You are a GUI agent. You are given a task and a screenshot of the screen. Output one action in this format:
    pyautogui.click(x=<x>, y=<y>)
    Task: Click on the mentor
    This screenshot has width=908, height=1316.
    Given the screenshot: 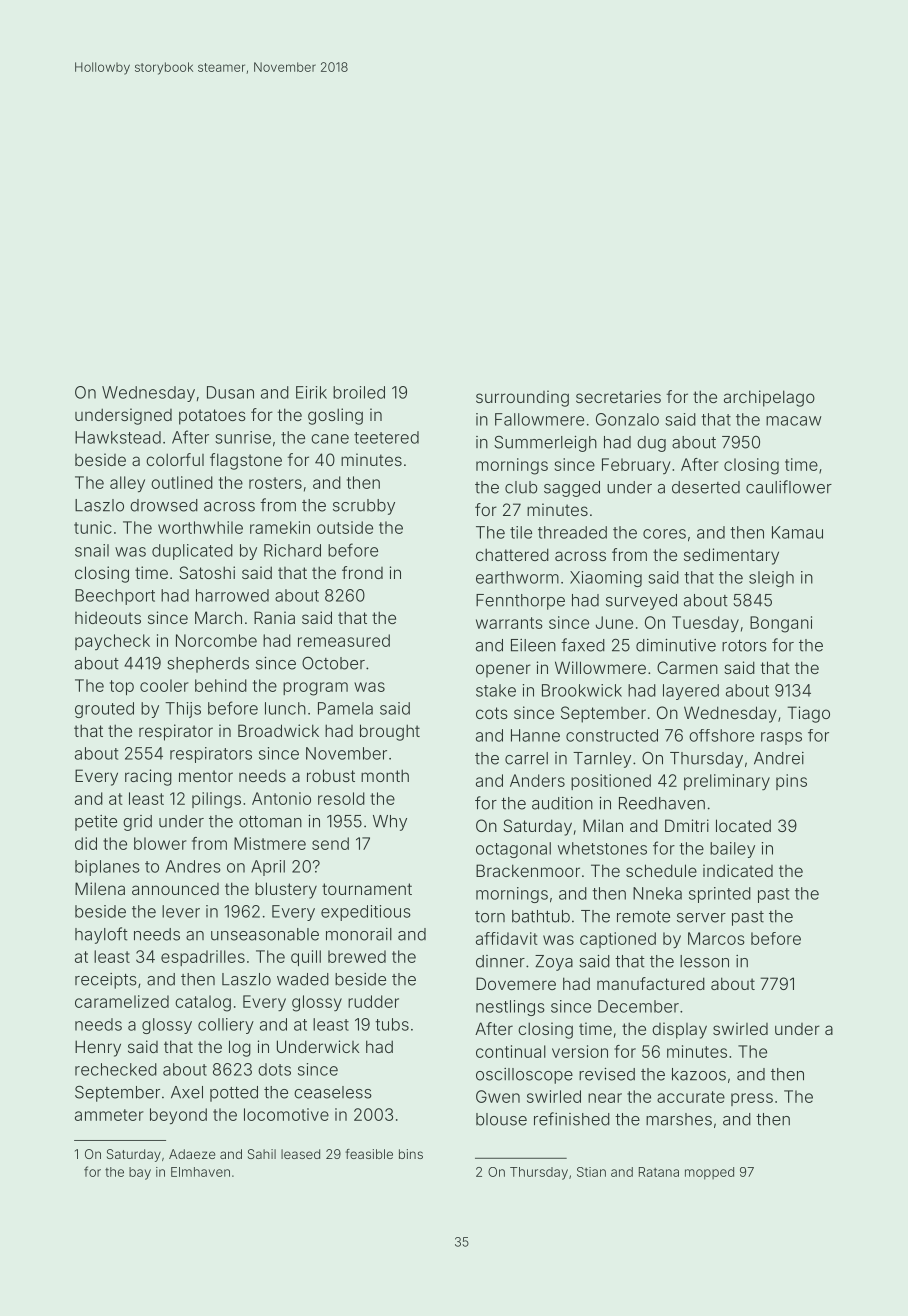 What is the action you would take?
    pyautogui.click(x=206, y=776)
